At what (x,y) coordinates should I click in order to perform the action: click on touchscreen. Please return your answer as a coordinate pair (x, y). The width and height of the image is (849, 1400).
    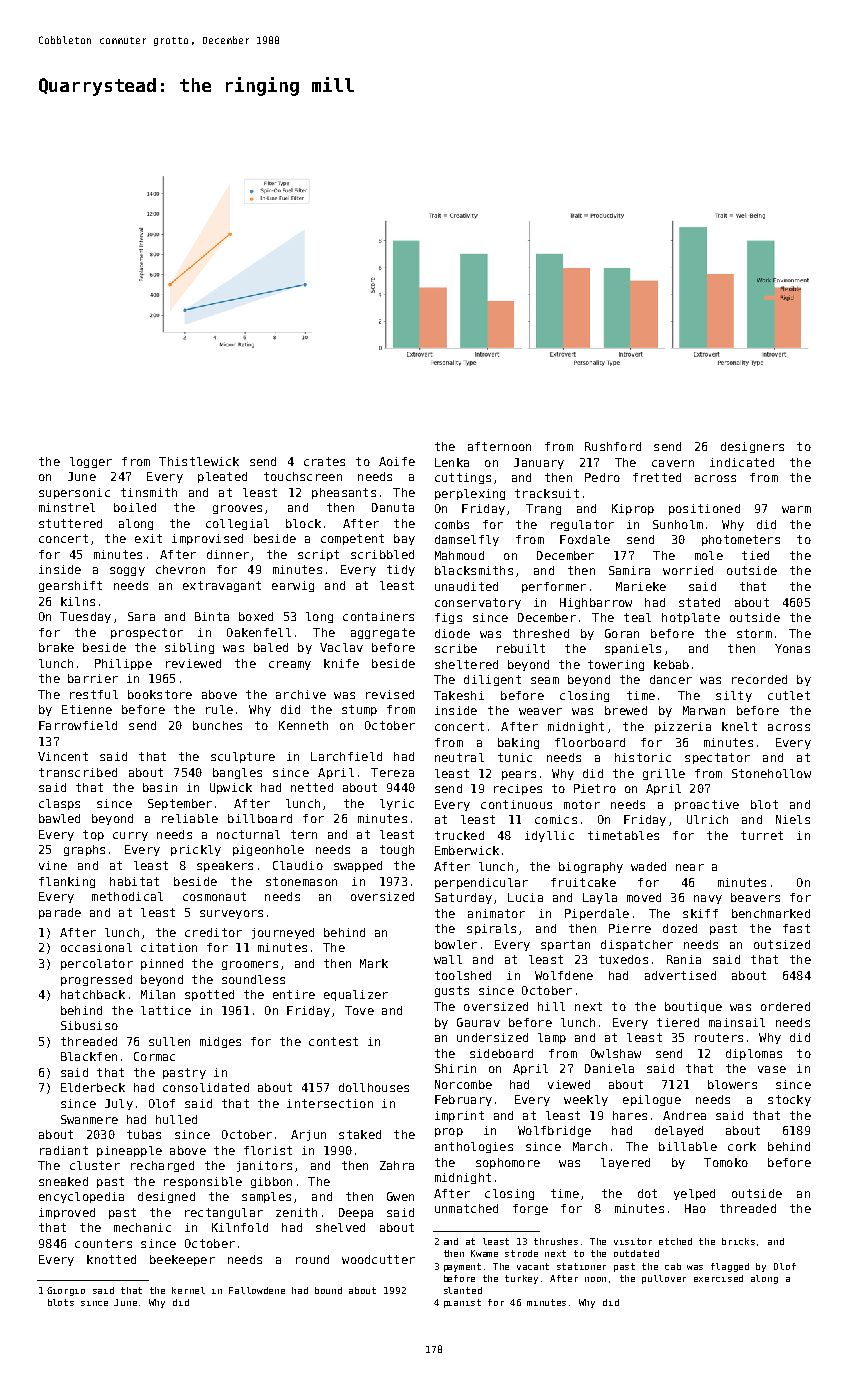
    Looking at the image, I should click on (303, 476).
